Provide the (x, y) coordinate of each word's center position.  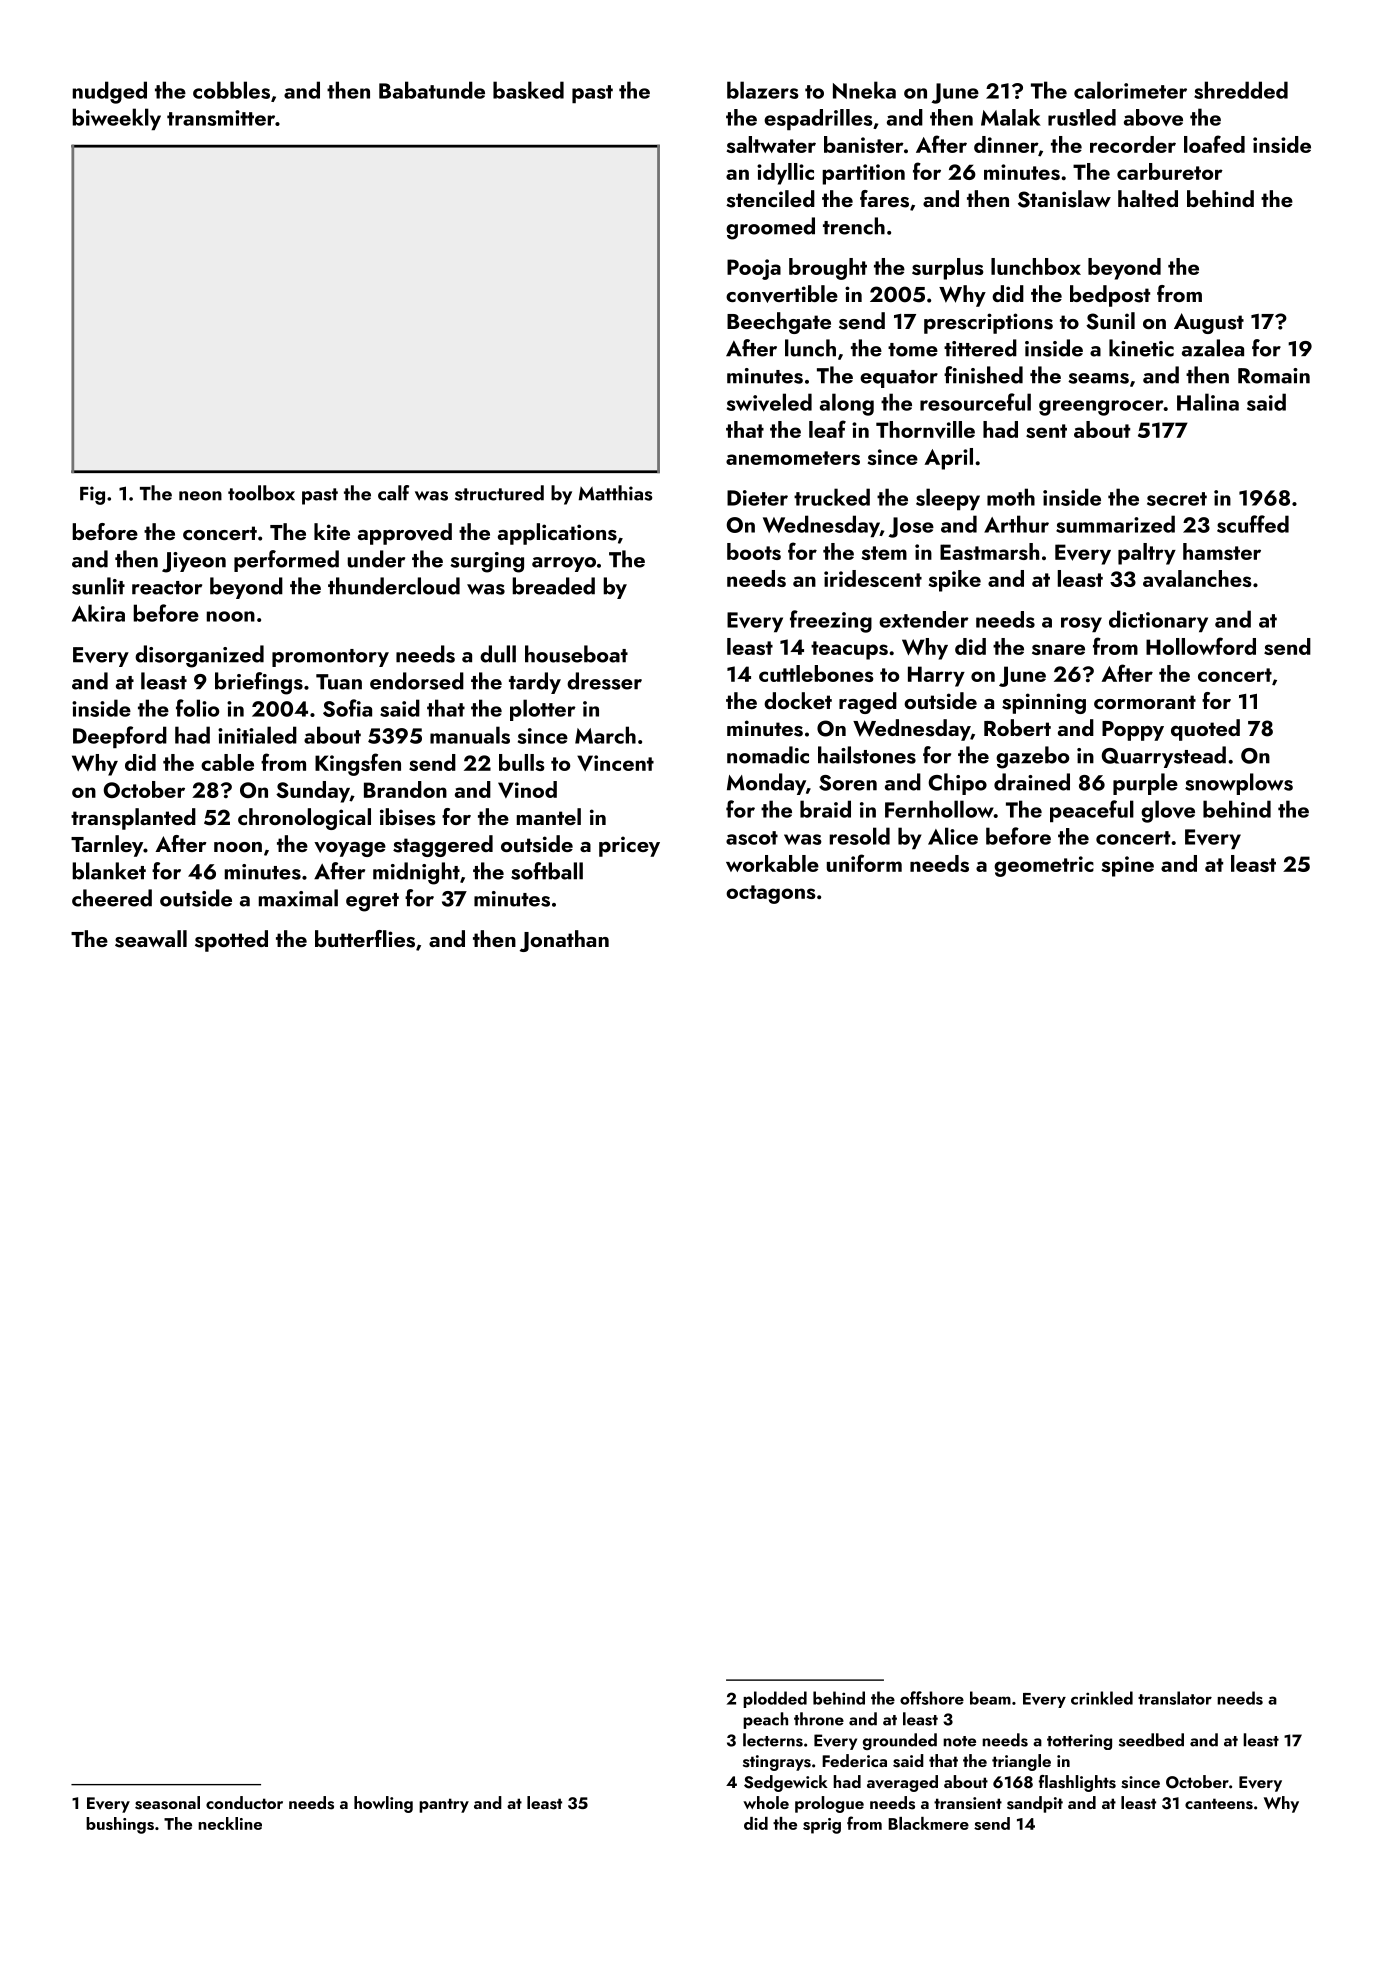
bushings (120, 1825)
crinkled (1102, 1698)
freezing (831, 621)
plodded (775, 1699)
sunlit (98, 586)
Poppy (1133, 731)
